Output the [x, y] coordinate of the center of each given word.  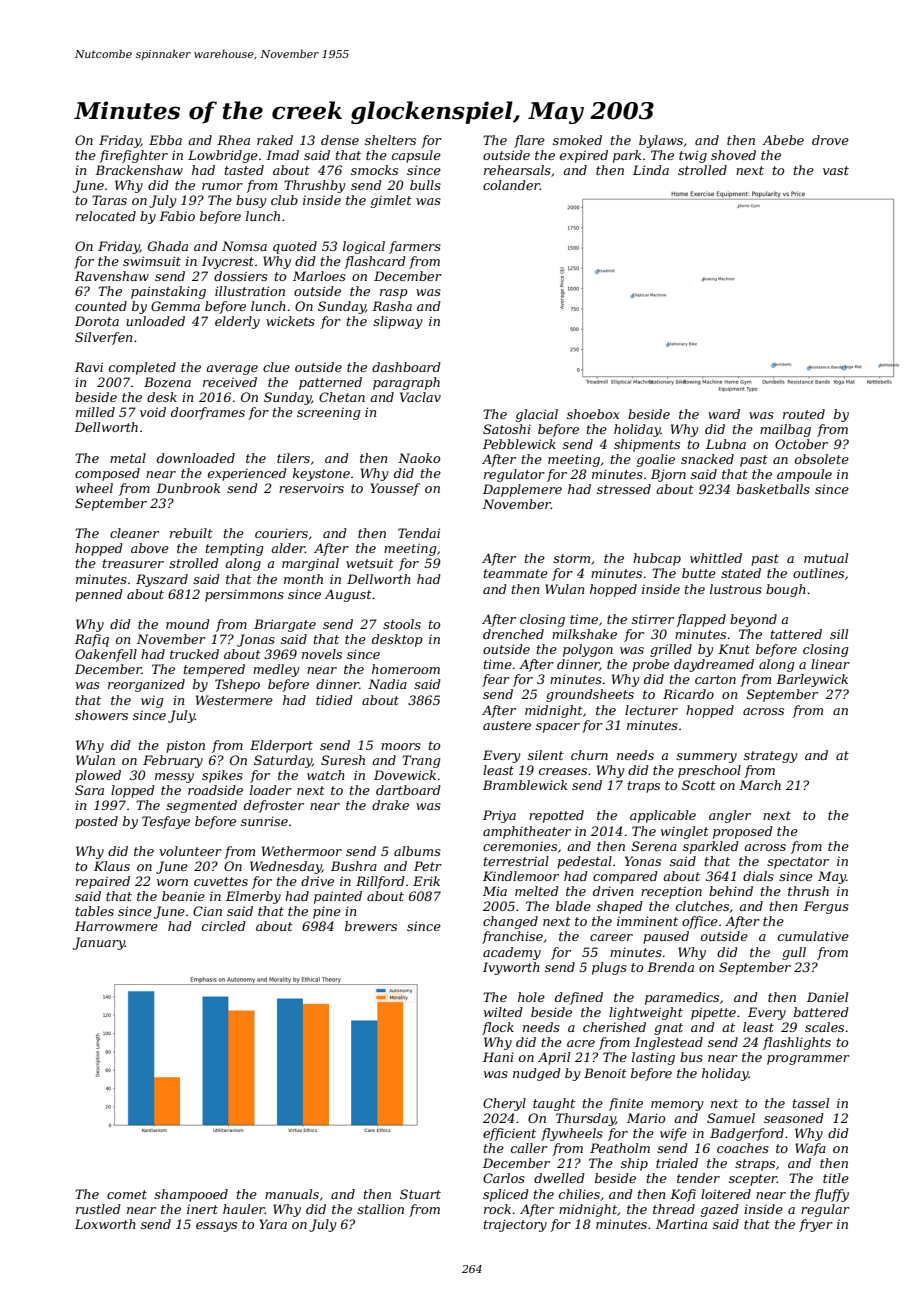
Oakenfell [106, 655]
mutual [826, 558]
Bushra [354, 866]
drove [830, 140]
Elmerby [253, 897]
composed [107, 474]
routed [804, 414]
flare [529, 141]
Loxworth [105, 1224]
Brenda [670, 967]
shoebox [593, 414]
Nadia [387, 684]
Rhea [233, 140]
